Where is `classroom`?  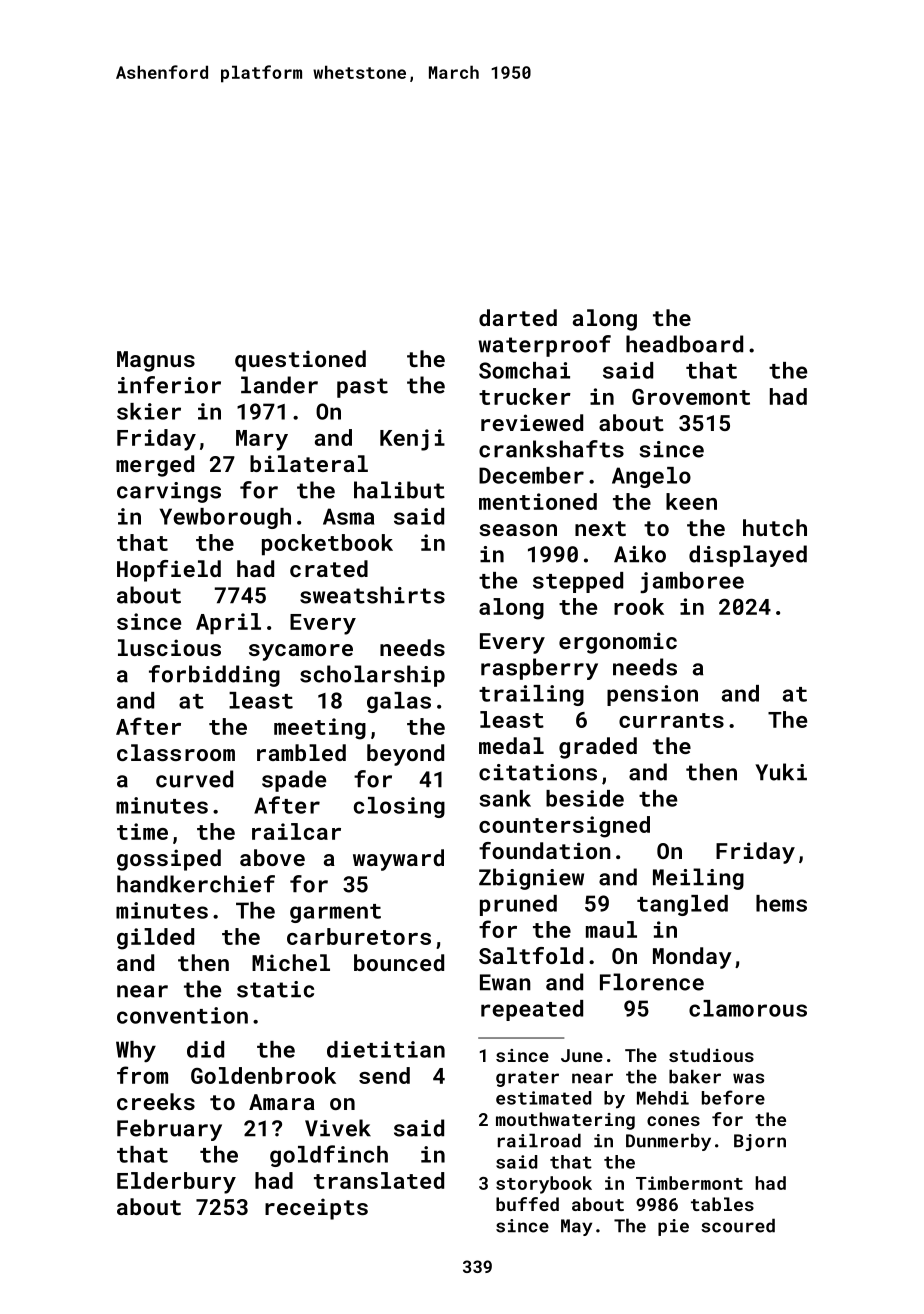 classroom is located at coordinates (176, 752).
